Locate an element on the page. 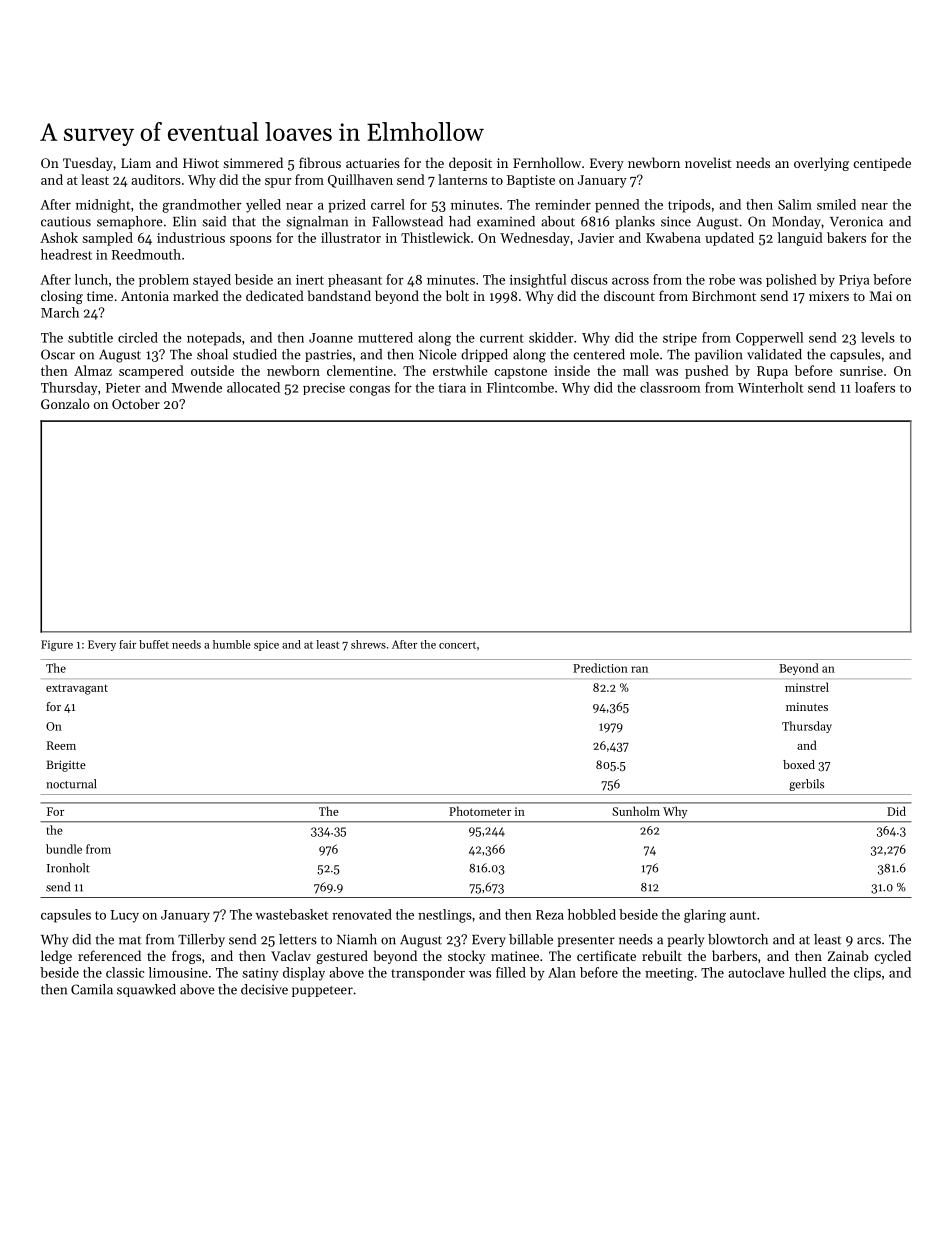  deposit is located at coordinates (470, 164).
